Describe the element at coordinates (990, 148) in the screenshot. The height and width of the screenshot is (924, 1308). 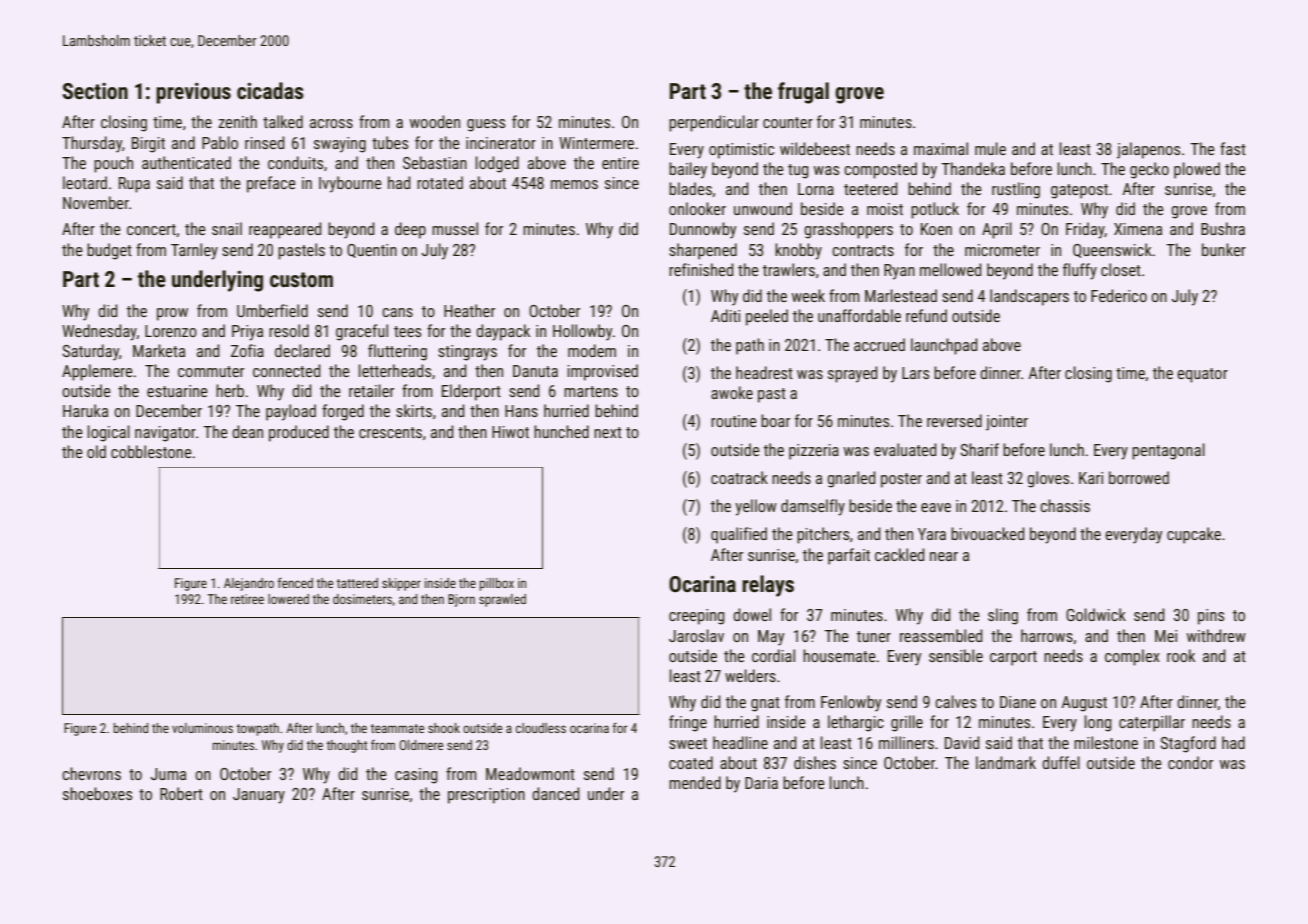
I see `mule` at that location.
